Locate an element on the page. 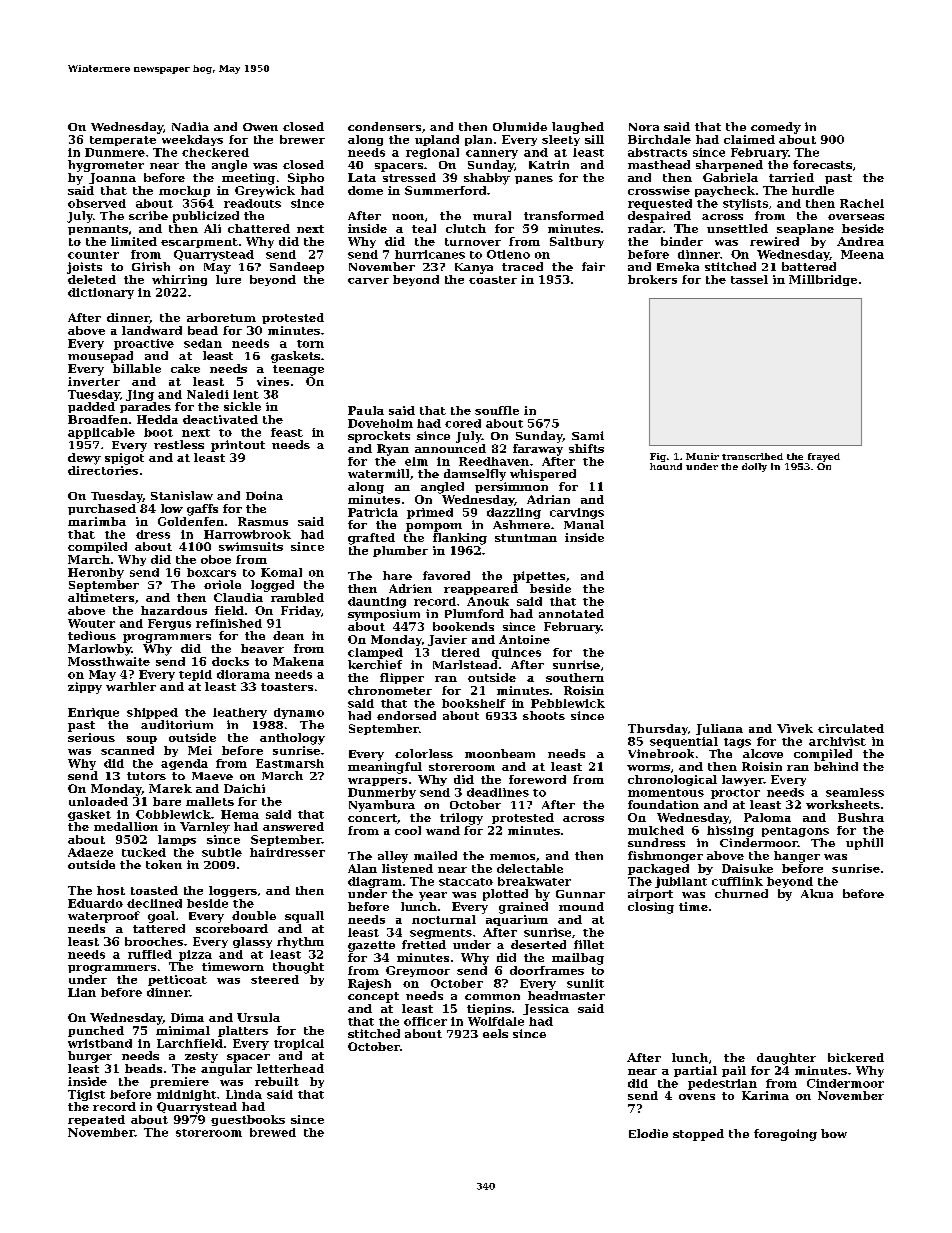 Image resolution: width=952 pixels, height=1233 pixels. brokers is located at coordinates (652, 279).
